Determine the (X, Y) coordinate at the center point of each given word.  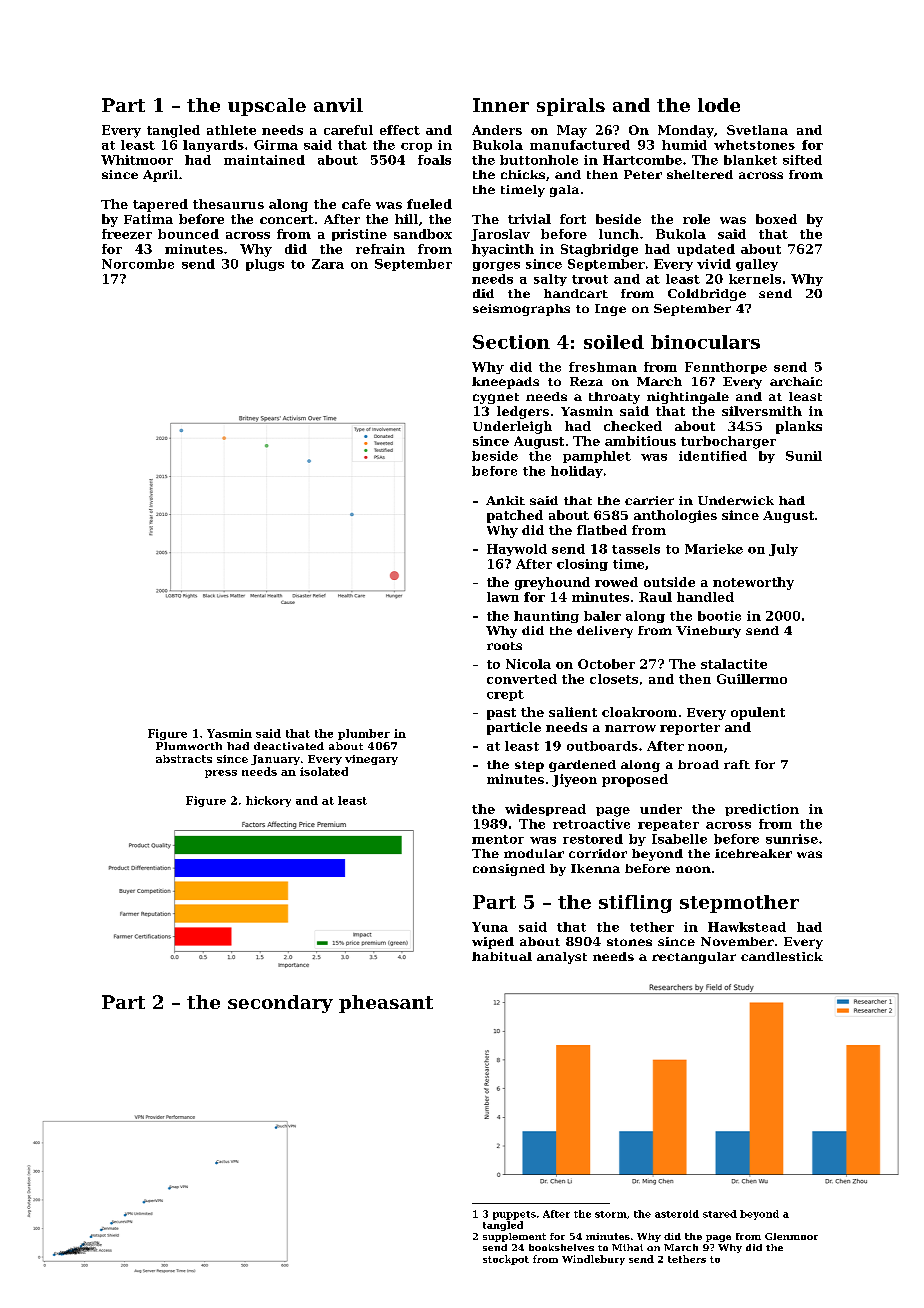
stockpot (506, 1260)
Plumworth (189, 746)
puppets (514, 1215)
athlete (231, 130)
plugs (265, 265)
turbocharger (728, 442)
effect (400, 130)
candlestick (782, 956)
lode (719, 105)
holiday (577, 472)
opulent (758, 713)
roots (504, 646)
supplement (514, 1237)
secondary (280, 1004)
